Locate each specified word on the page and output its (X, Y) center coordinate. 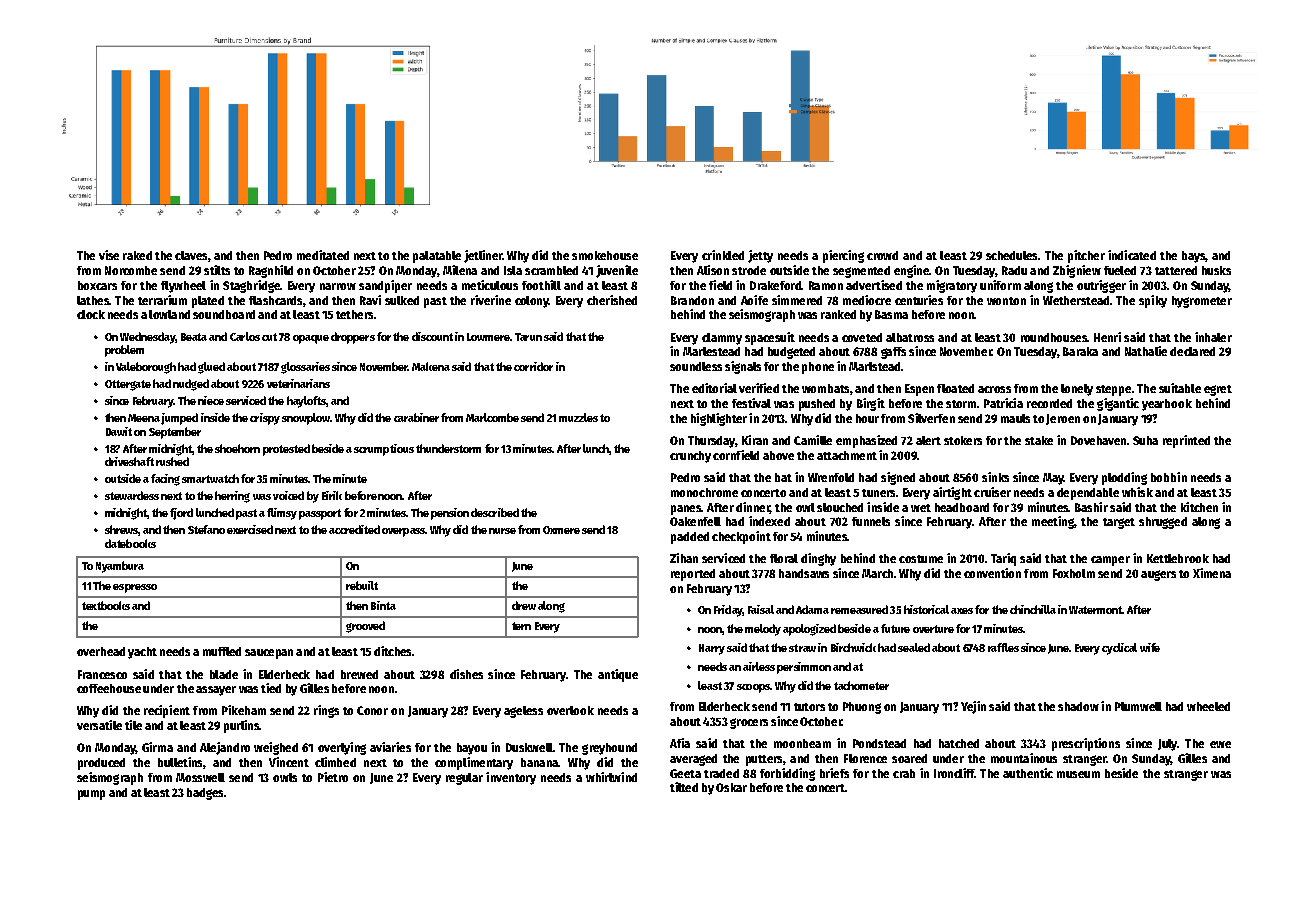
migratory (952, 286)
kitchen (1199, 507)
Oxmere (561, 530)
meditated (323, 255)
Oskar (731, 787)
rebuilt (362, 585)
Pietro (333, 777)
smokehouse (605, 255)
